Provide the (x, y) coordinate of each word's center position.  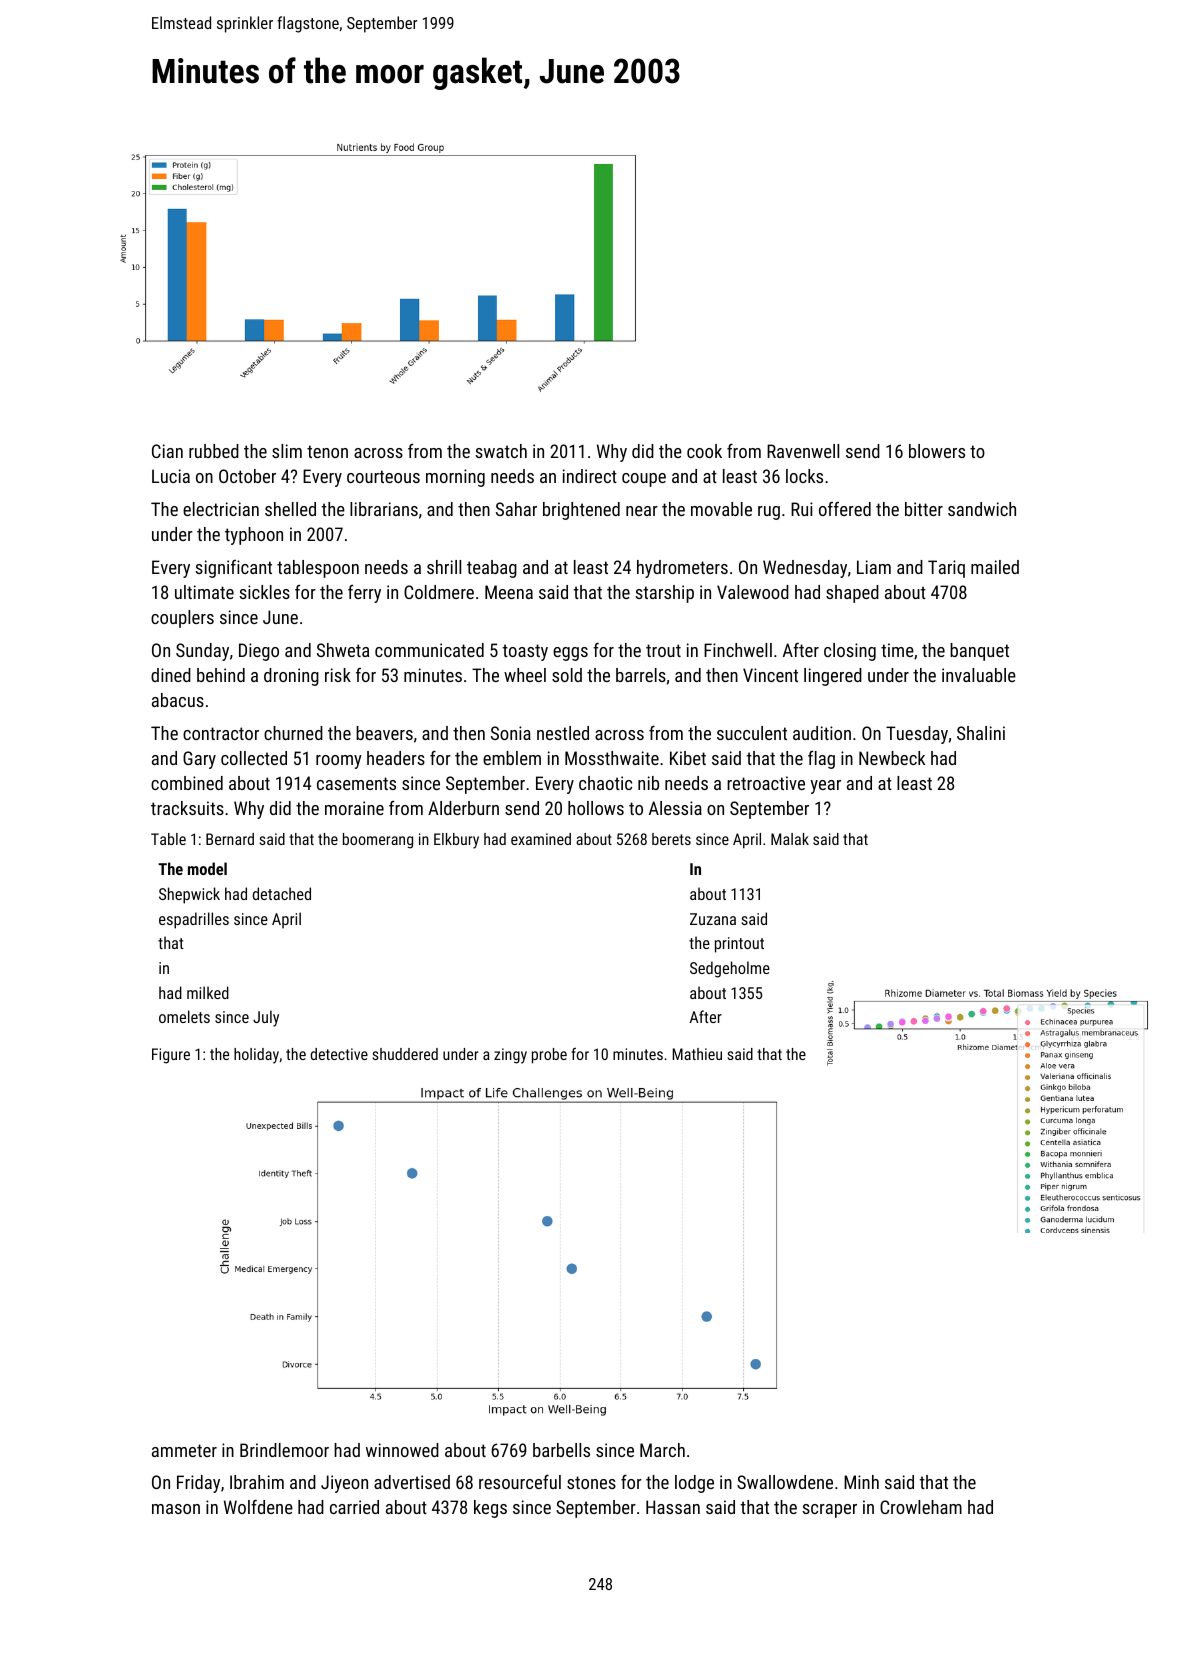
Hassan (673, 1507)
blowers (937, 451)
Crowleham (921, 1507)
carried (354, 1507)
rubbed (214, 451)
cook (704, 451)
